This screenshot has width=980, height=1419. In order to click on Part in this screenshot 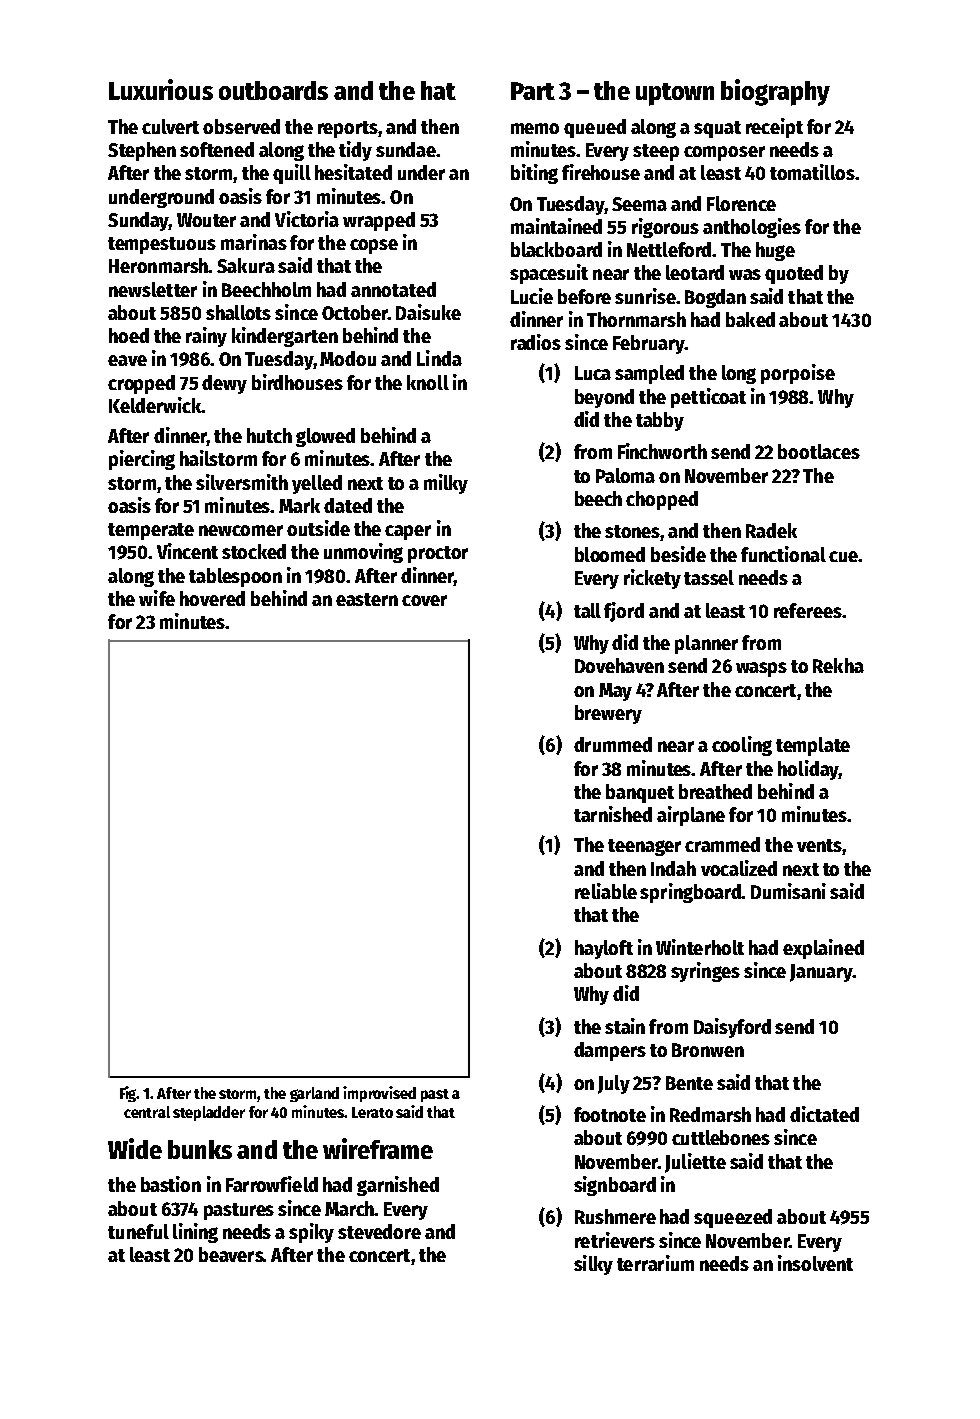, I will do `click(533, 91)`.
